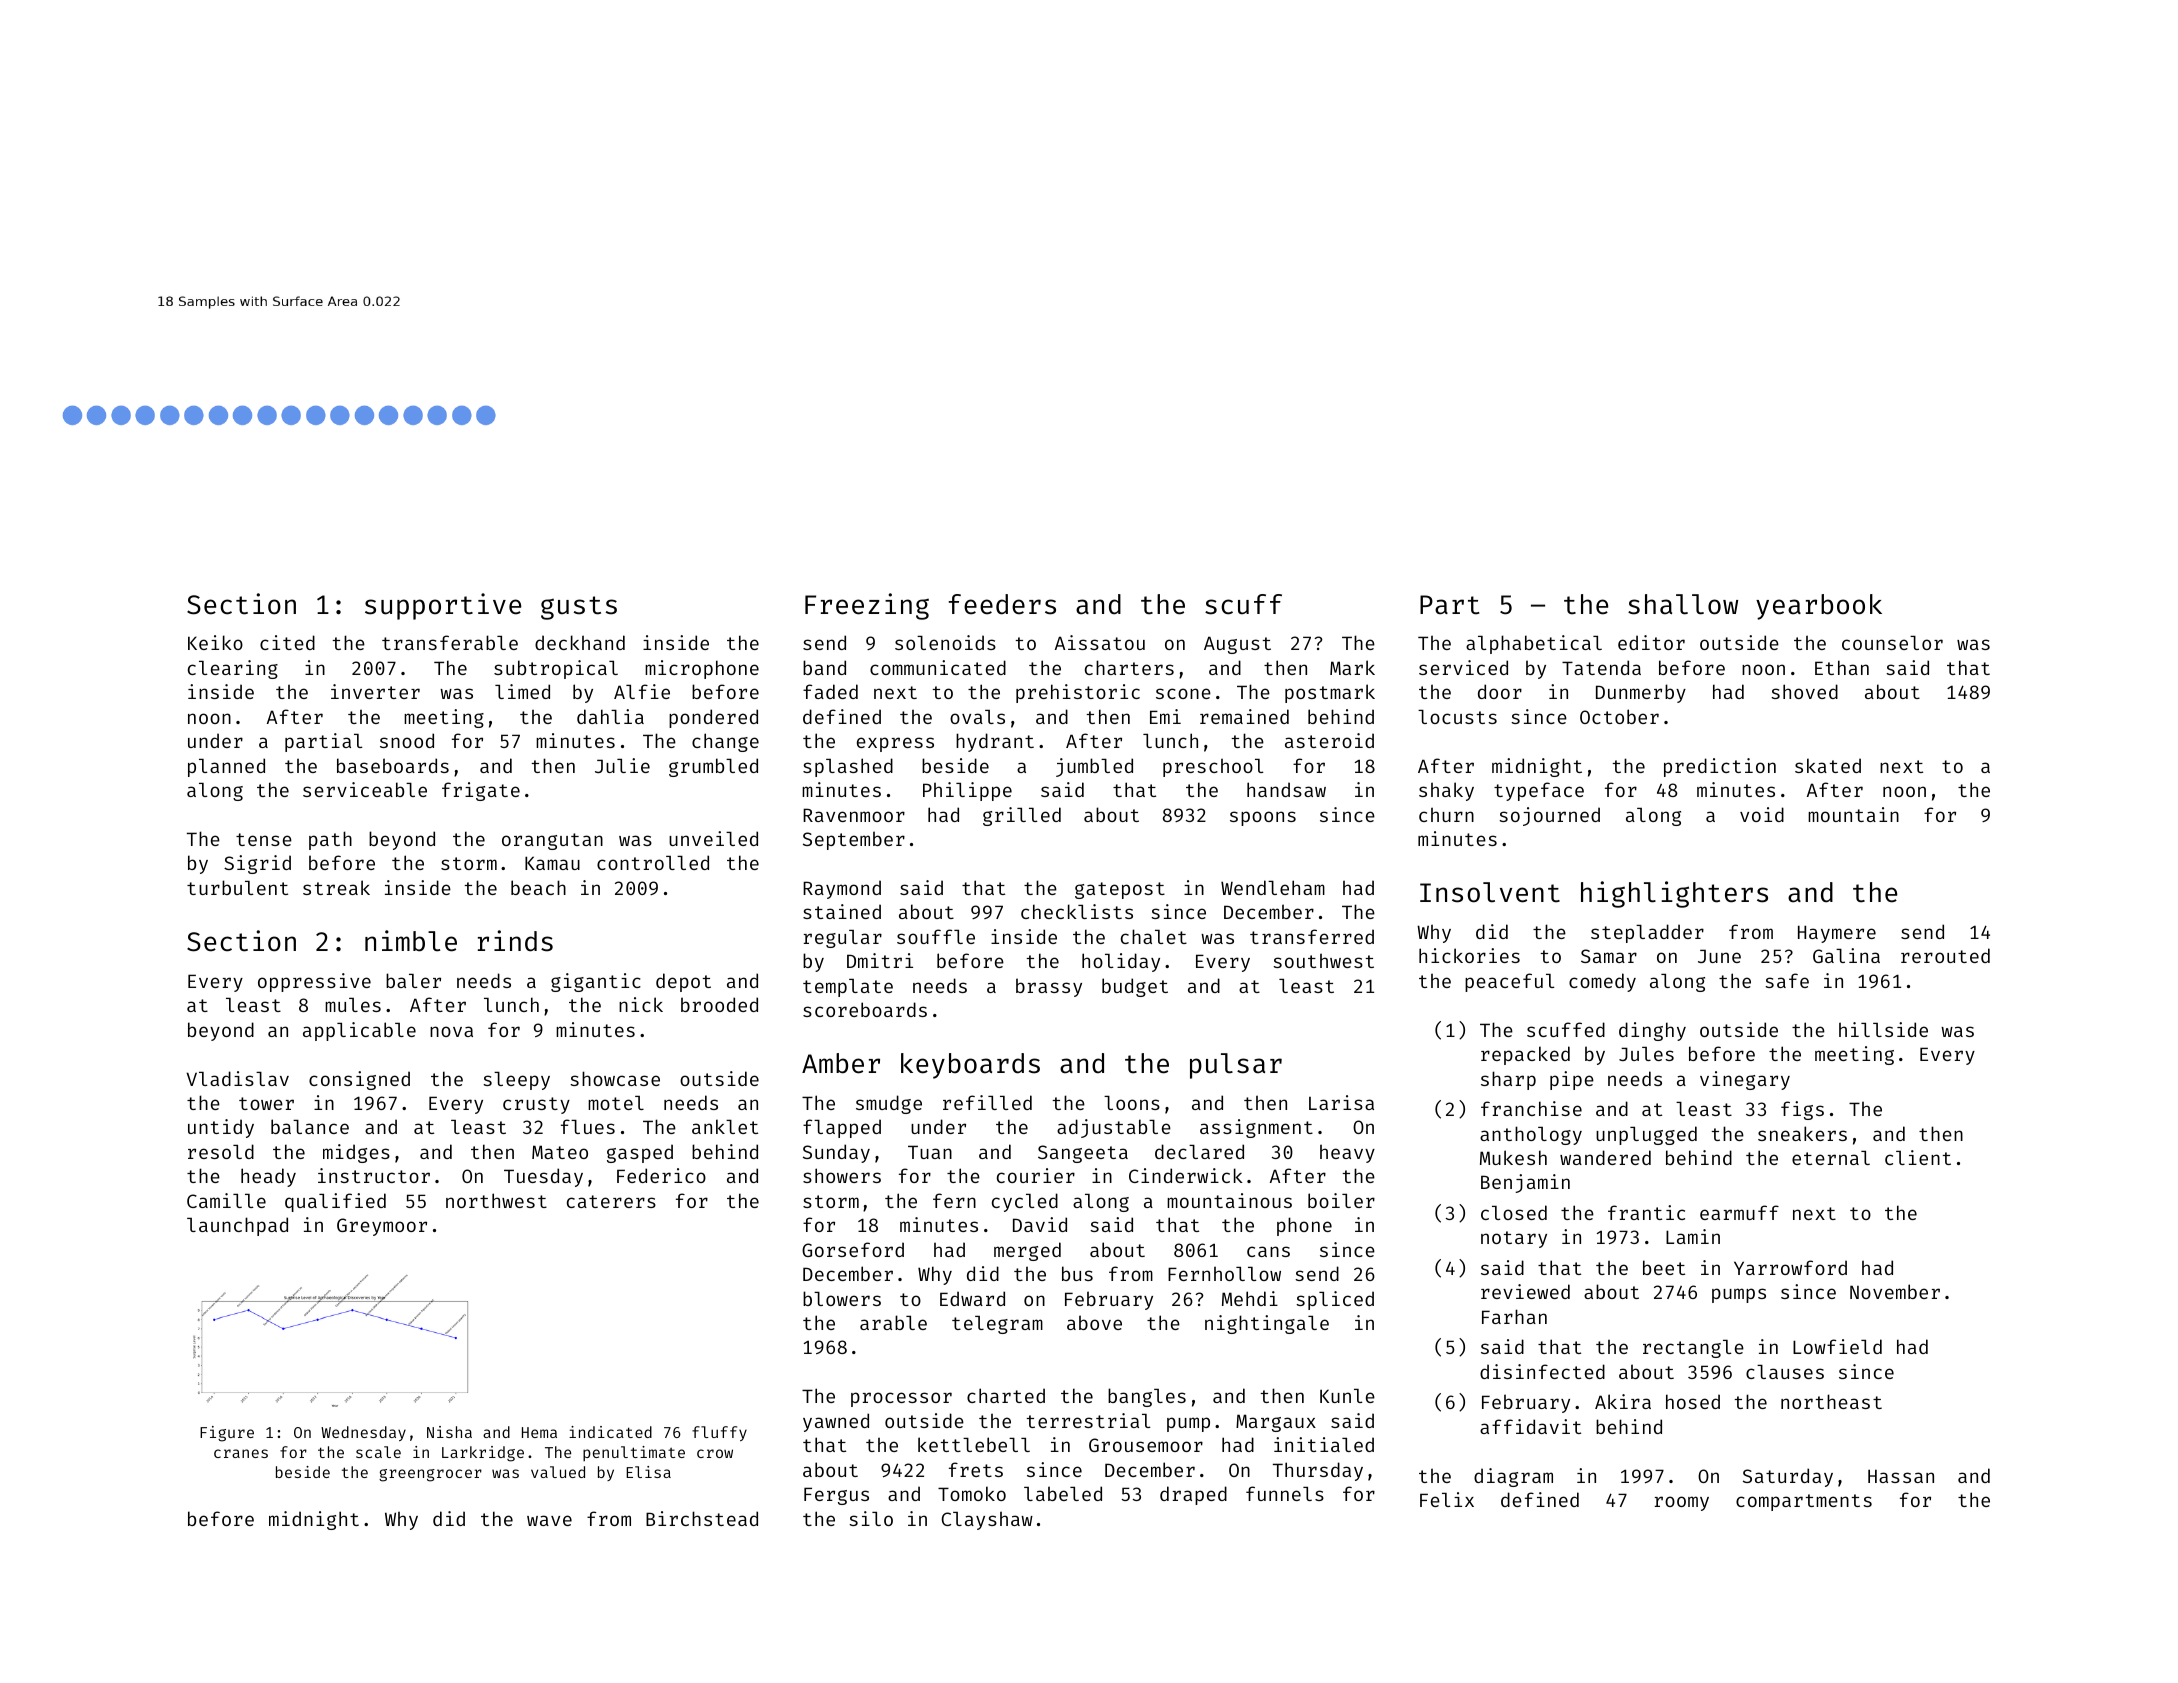  I want to click on orangutan, so click(552, 841).
